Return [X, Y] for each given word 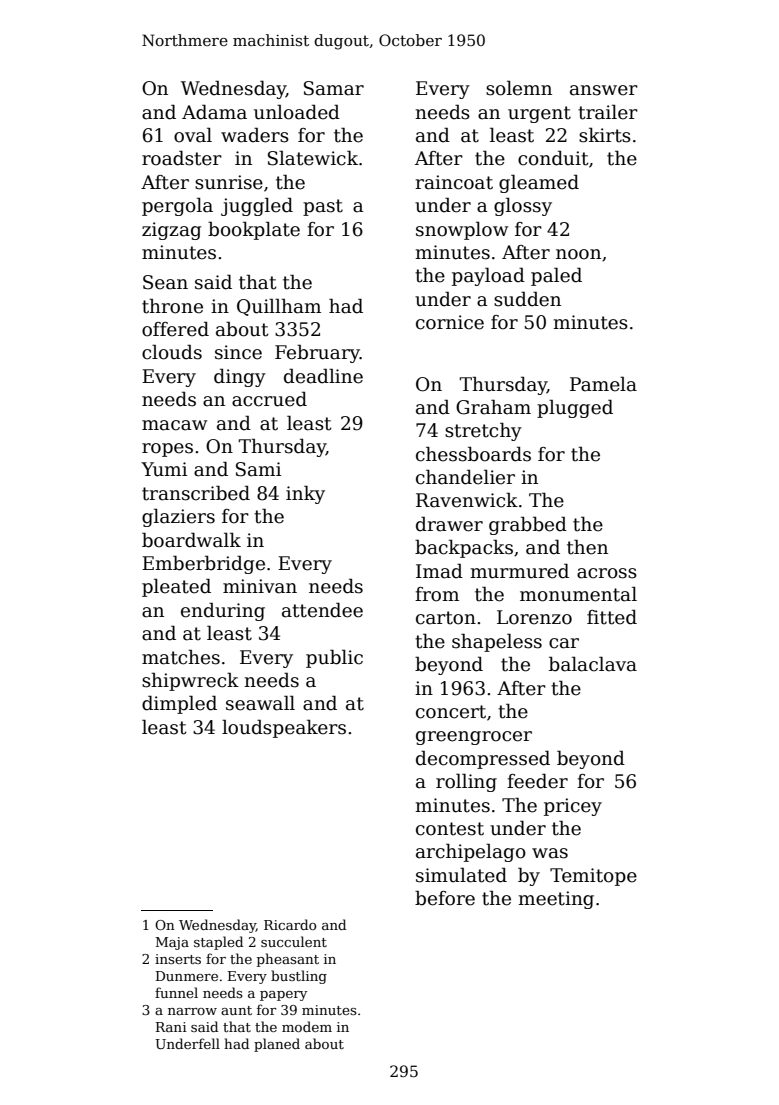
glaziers [178, 517]
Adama [214, 112]
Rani [171, 1027]
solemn [519, 88]
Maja [172, 943]
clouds [172, 352]
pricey [573, 807]
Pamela [603, 384]
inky [305, 494]
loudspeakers [284, 728]
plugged [575, 408]
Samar [334, 88]
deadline [323, 376]
